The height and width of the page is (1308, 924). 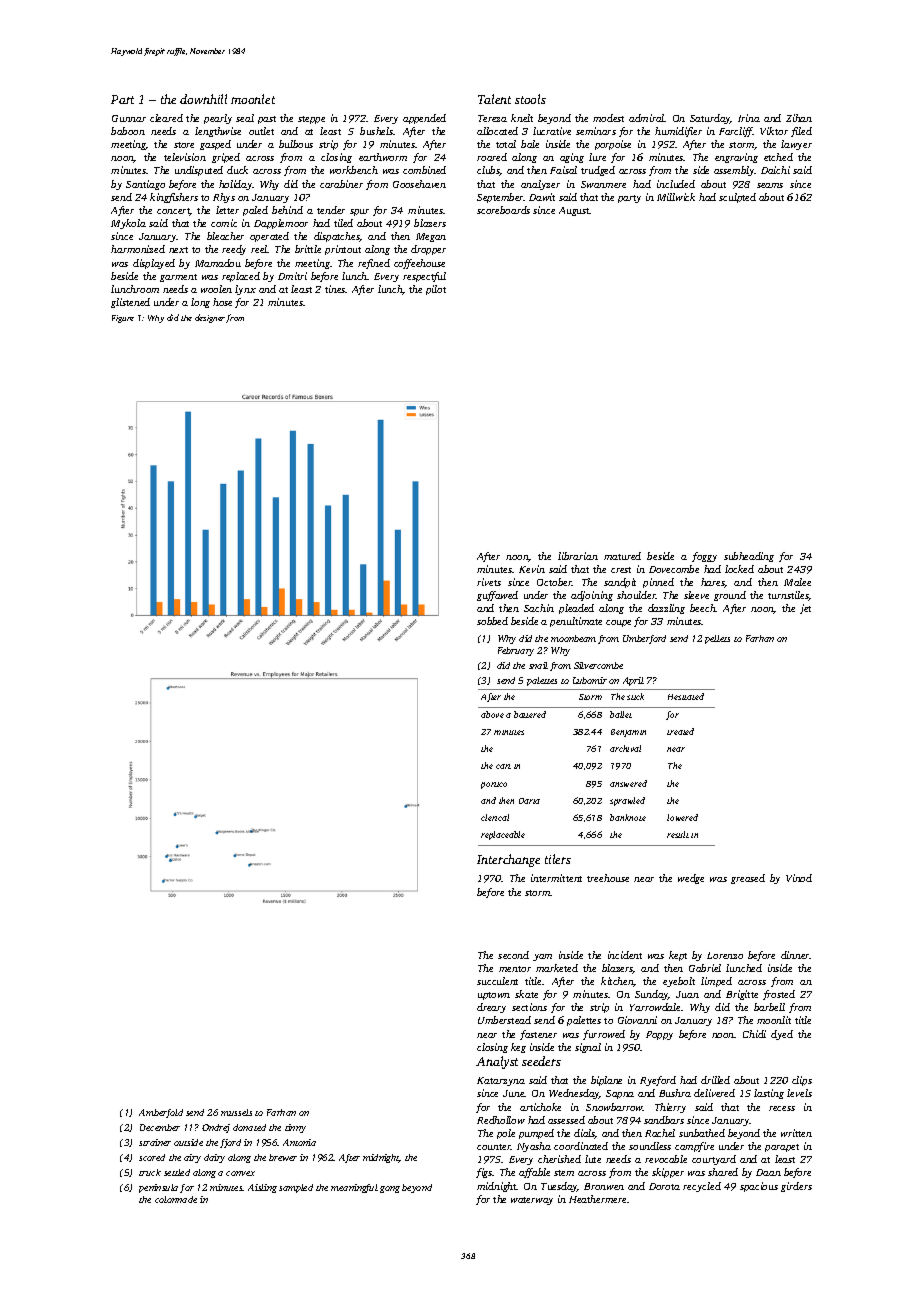 What do you see at coordinates (749, 557) in the page?
I see `subheading` at bounding box center [749, 557].
